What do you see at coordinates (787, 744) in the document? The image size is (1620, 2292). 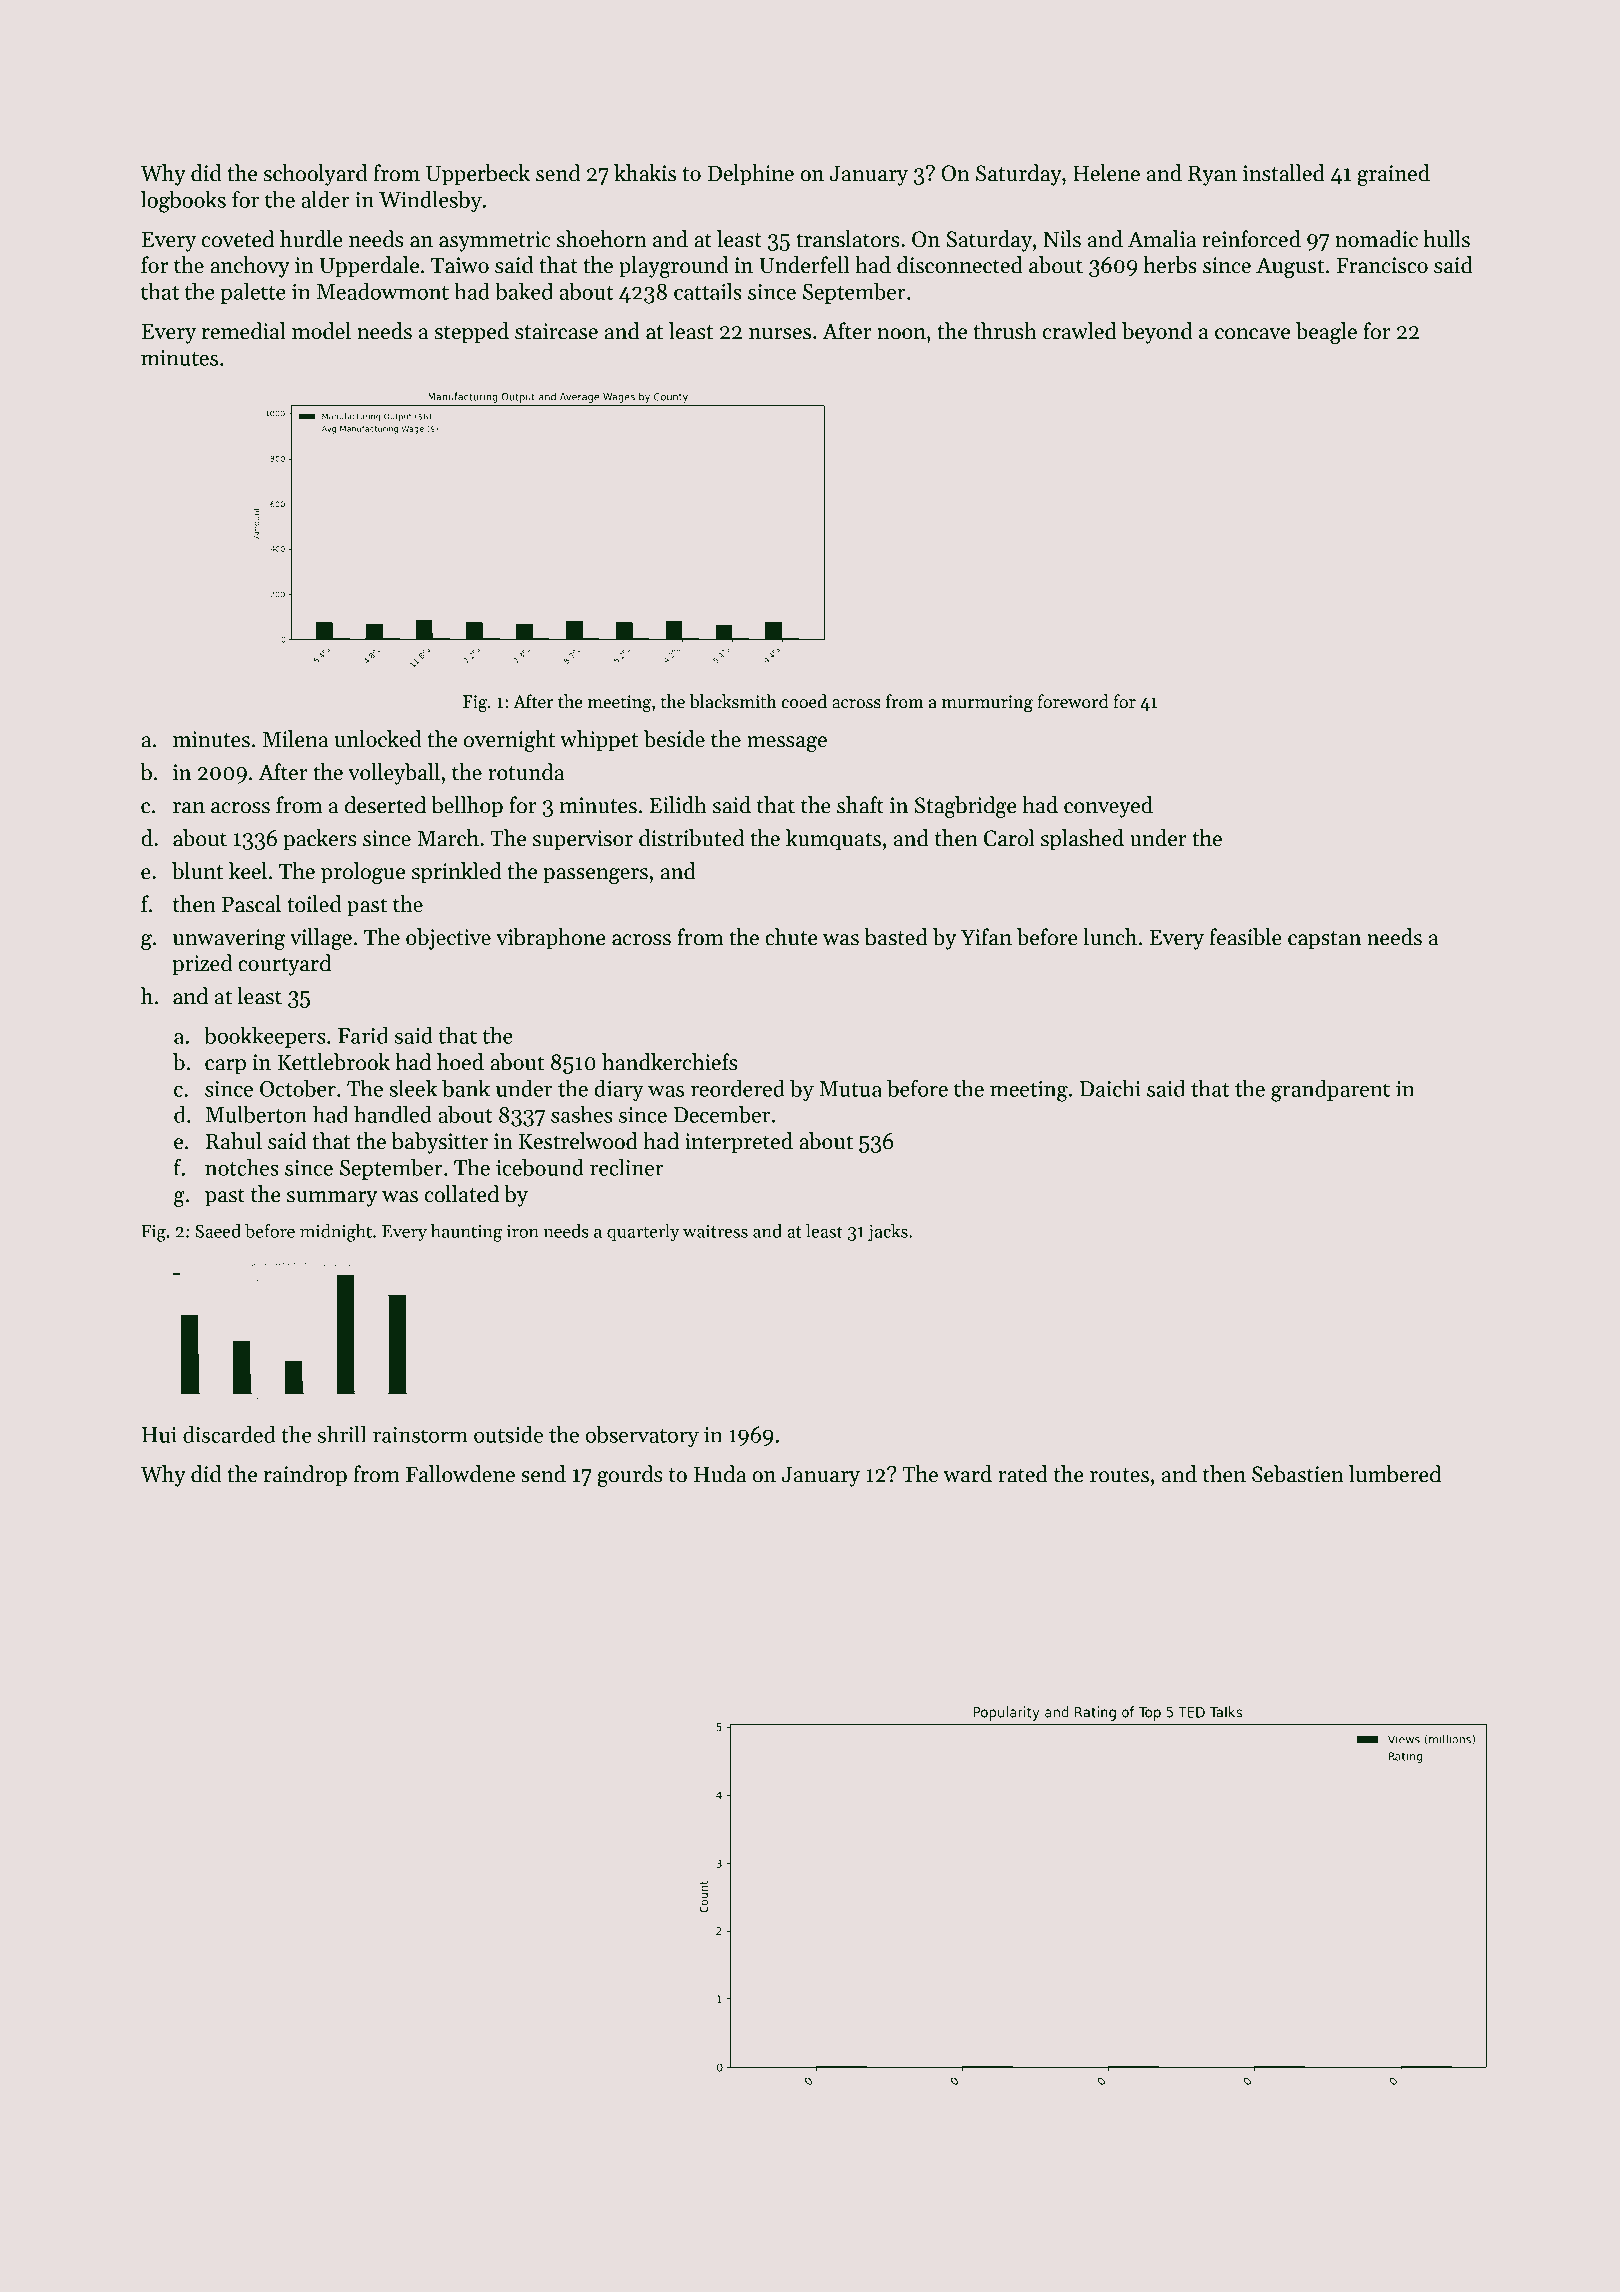 I see `message` at bounding box center [787, 744].
